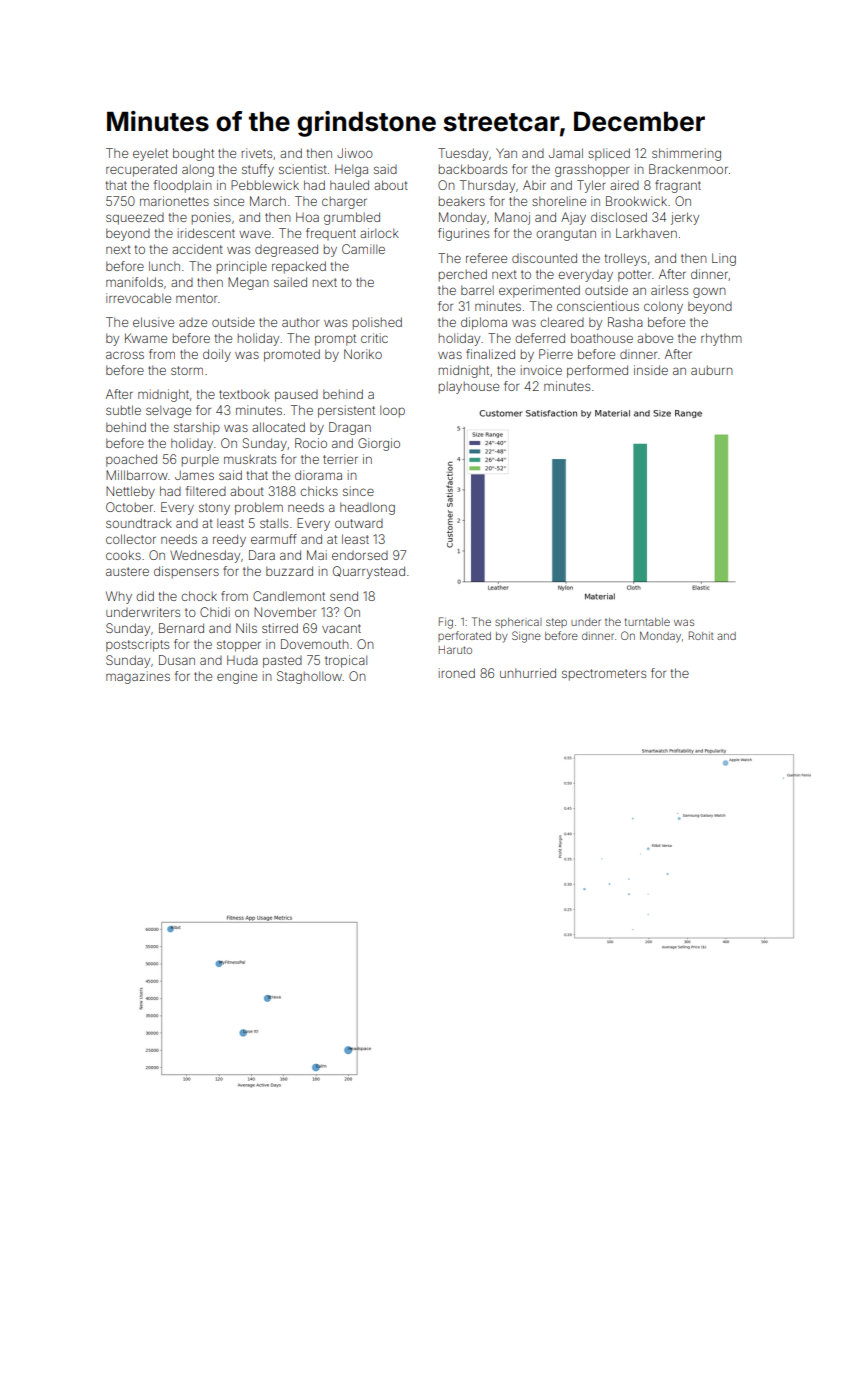  Describe the element at coordinates (392, 411) in the screenshot. I see `loop` at that location.
